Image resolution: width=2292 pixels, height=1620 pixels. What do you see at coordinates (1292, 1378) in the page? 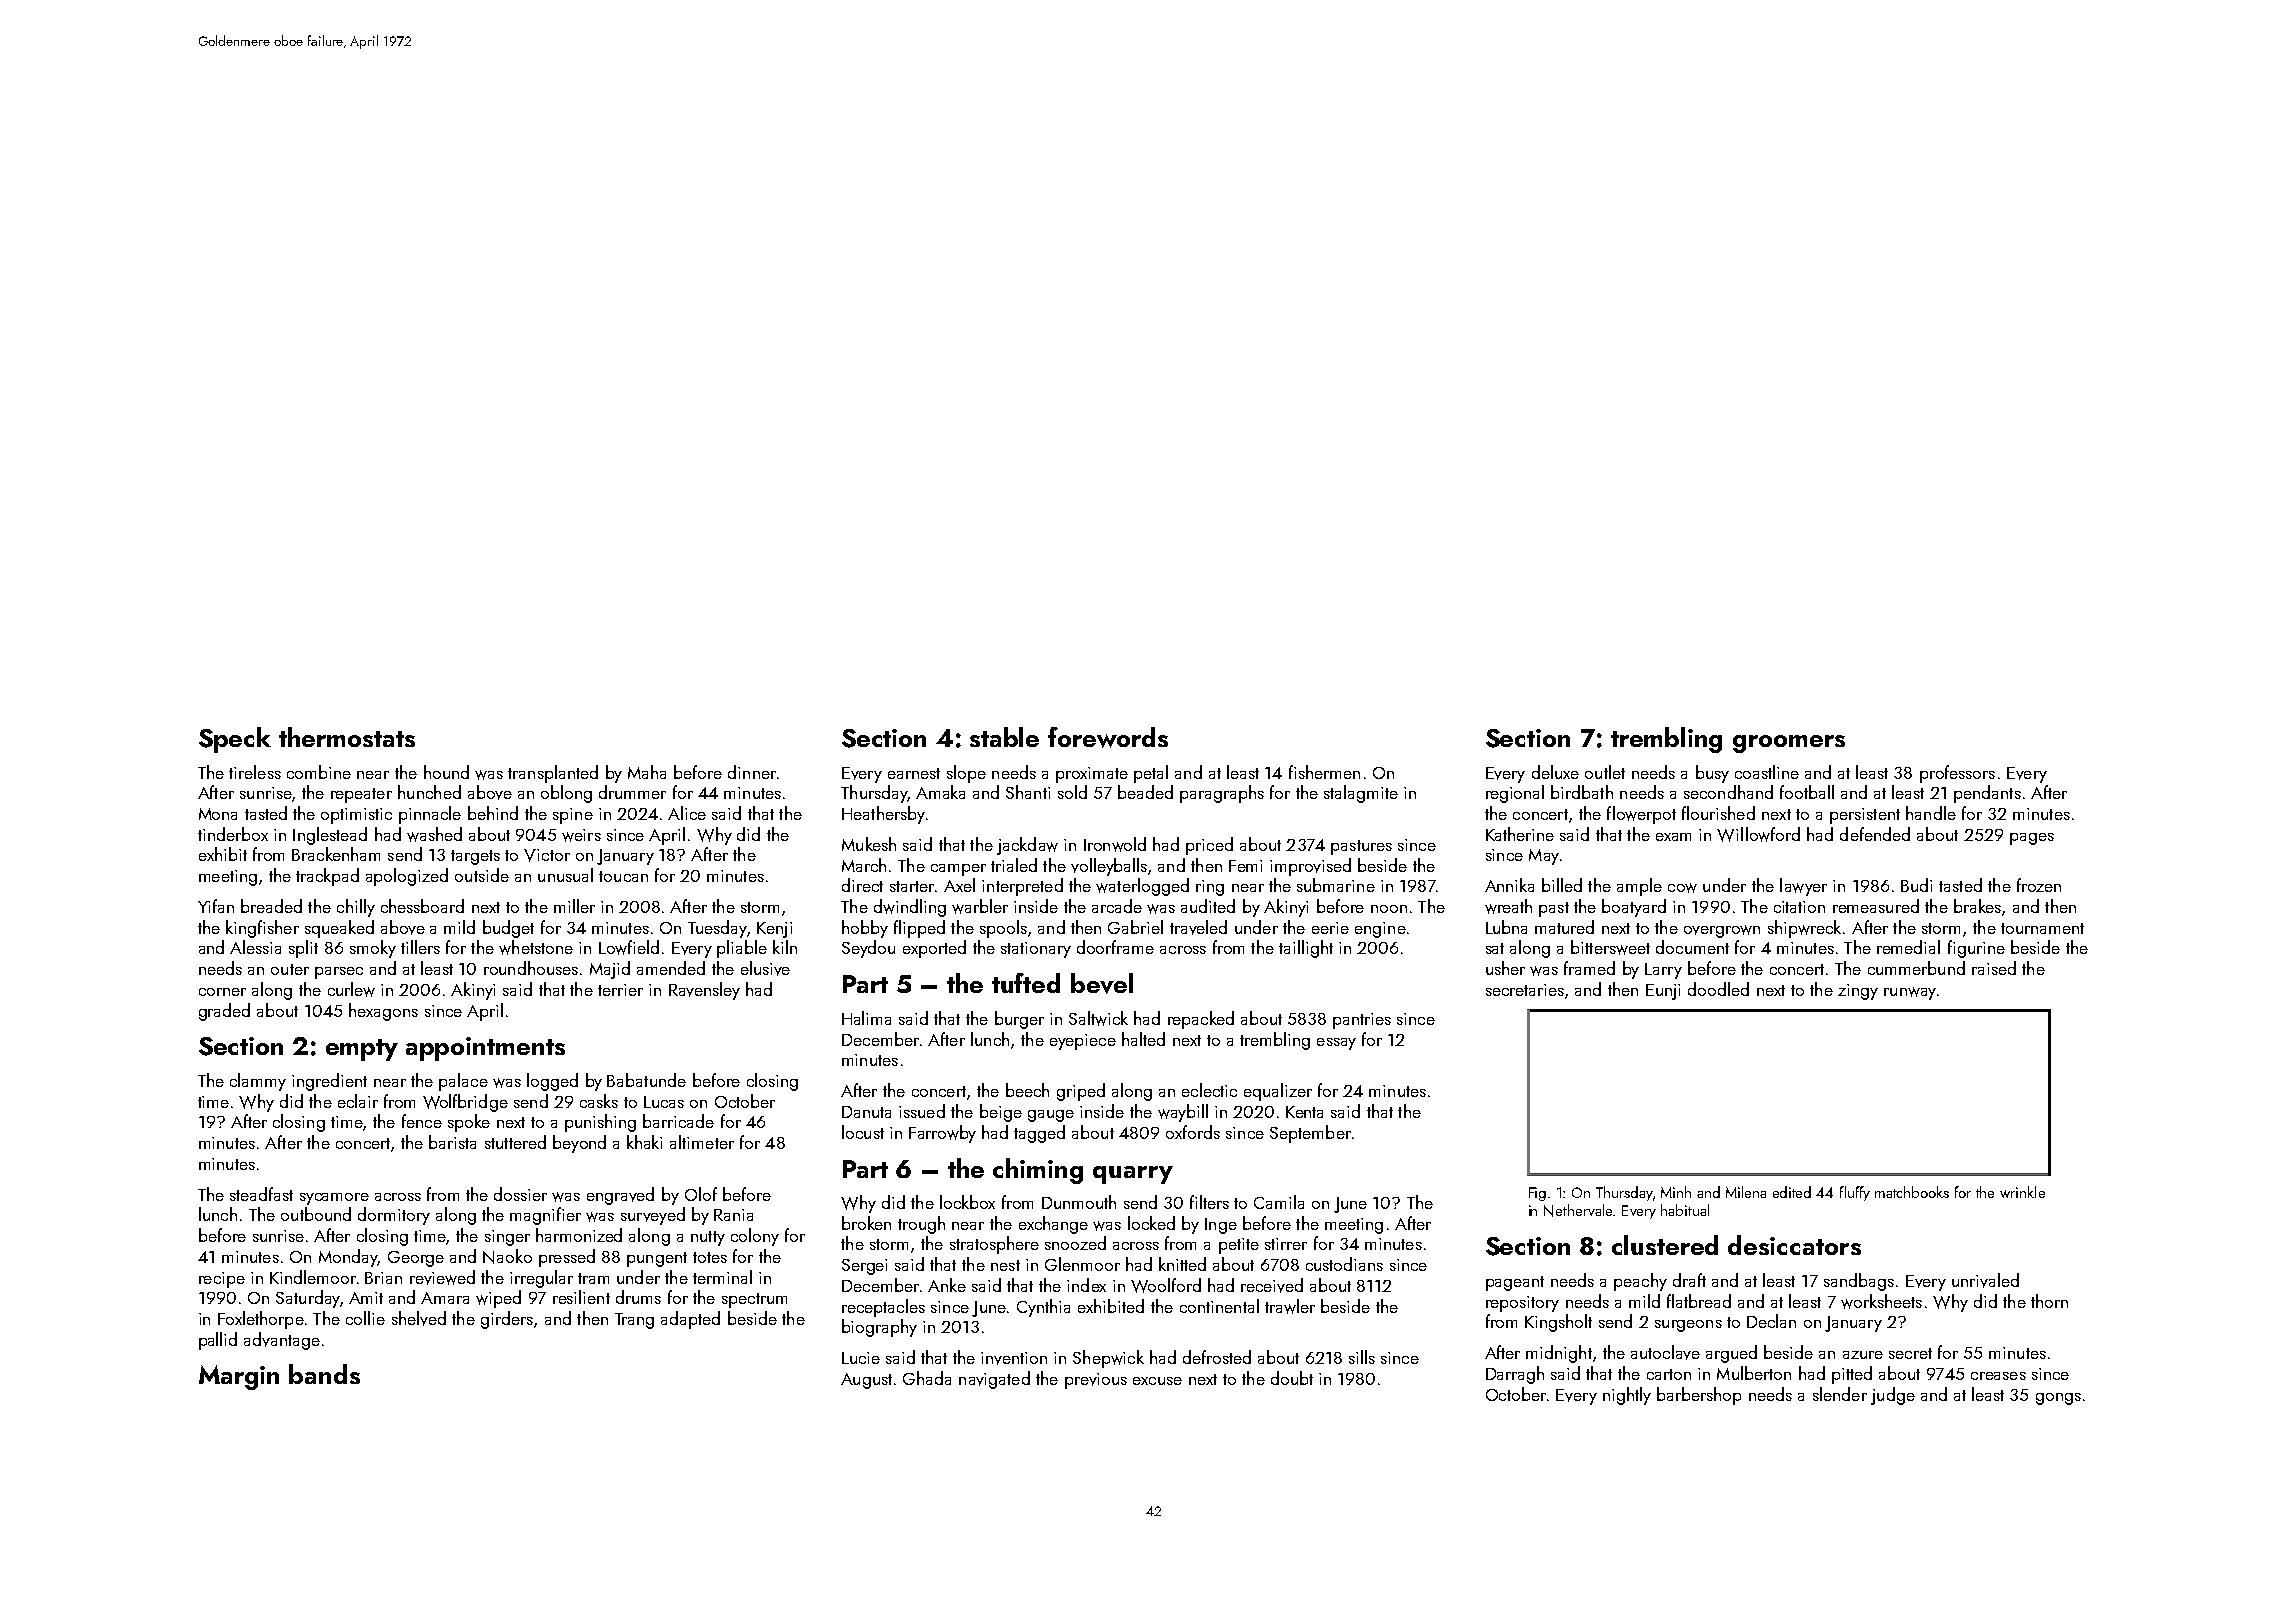
I see `doubt` at bounding box center [1292, 1378].
